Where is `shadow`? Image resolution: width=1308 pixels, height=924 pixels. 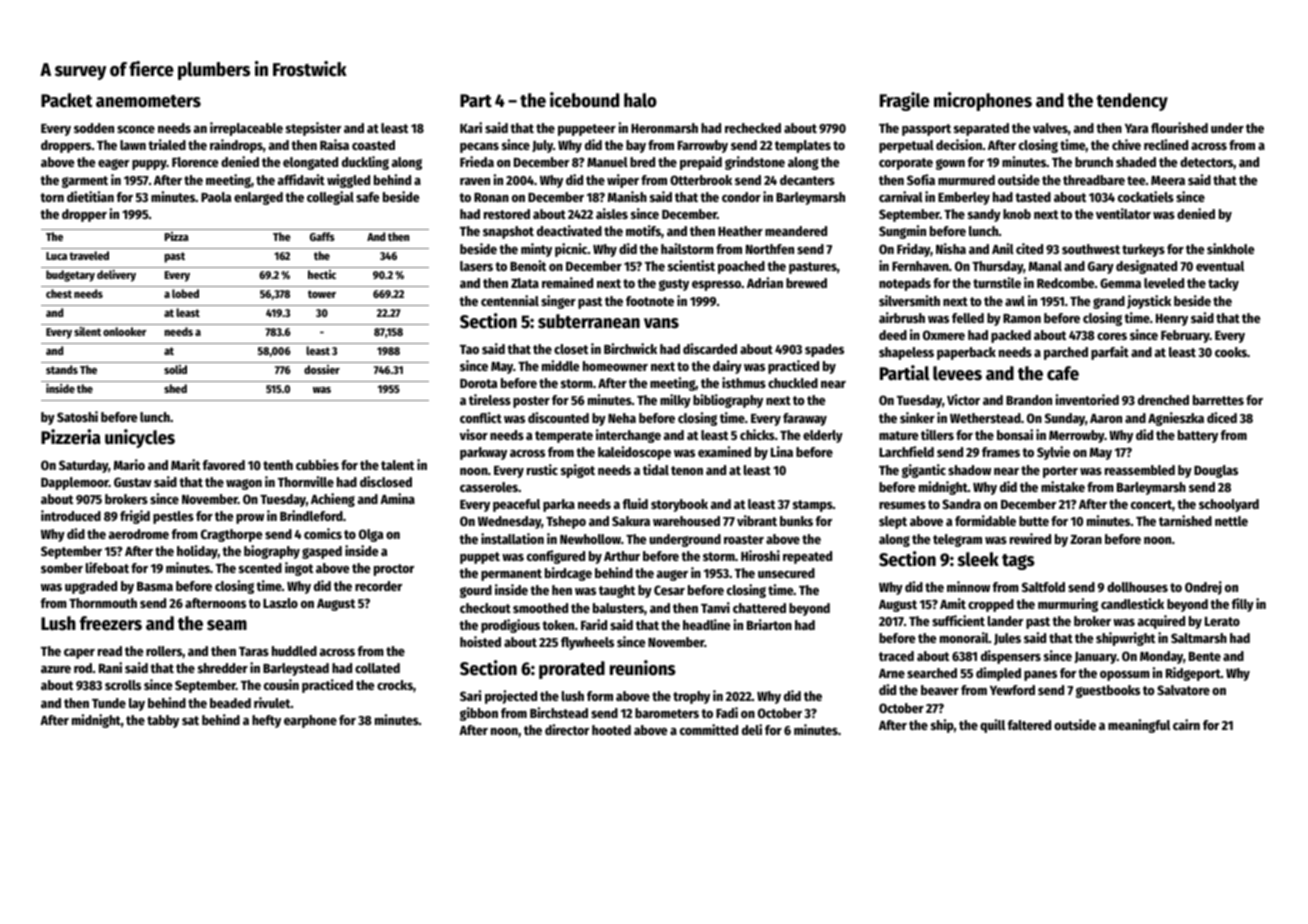 shadow is located at coordinates (969, 470).
